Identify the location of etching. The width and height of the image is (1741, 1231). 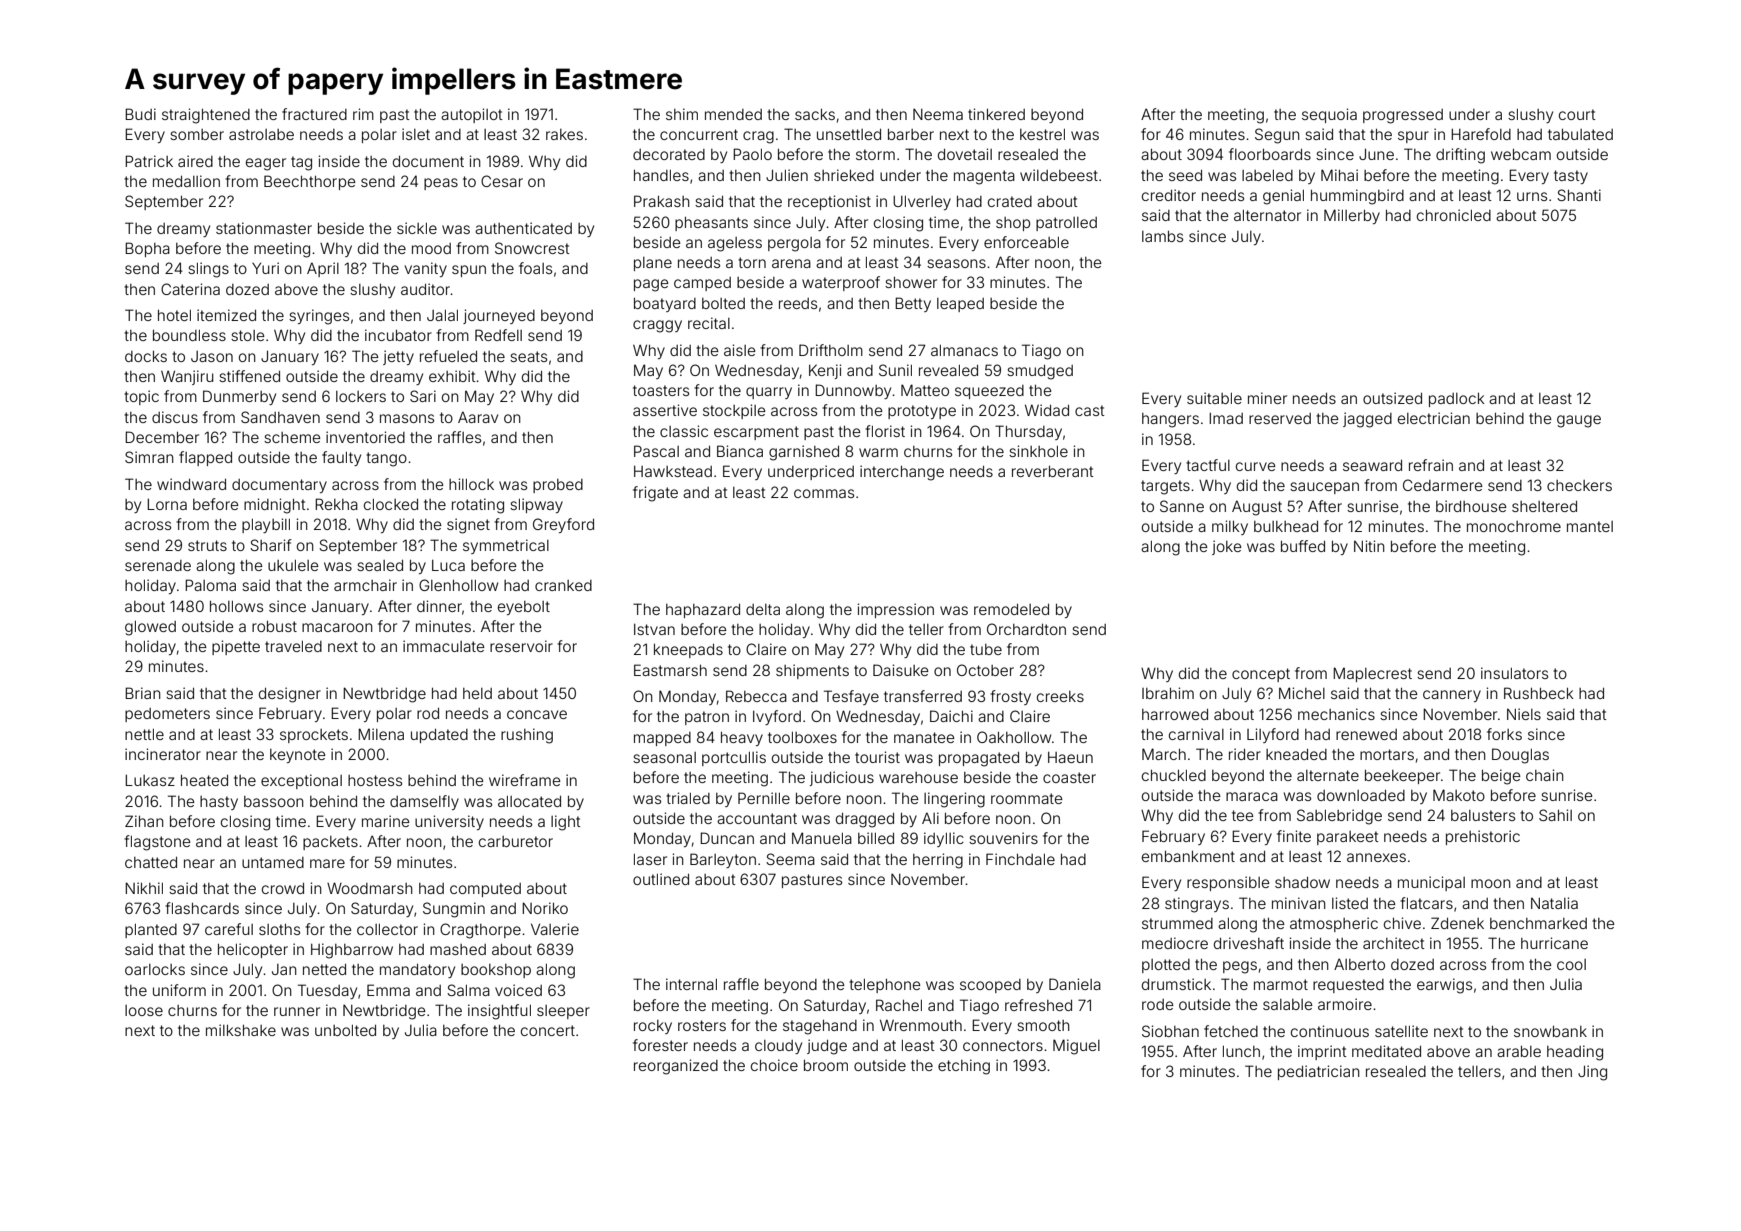
(964, 1067).
